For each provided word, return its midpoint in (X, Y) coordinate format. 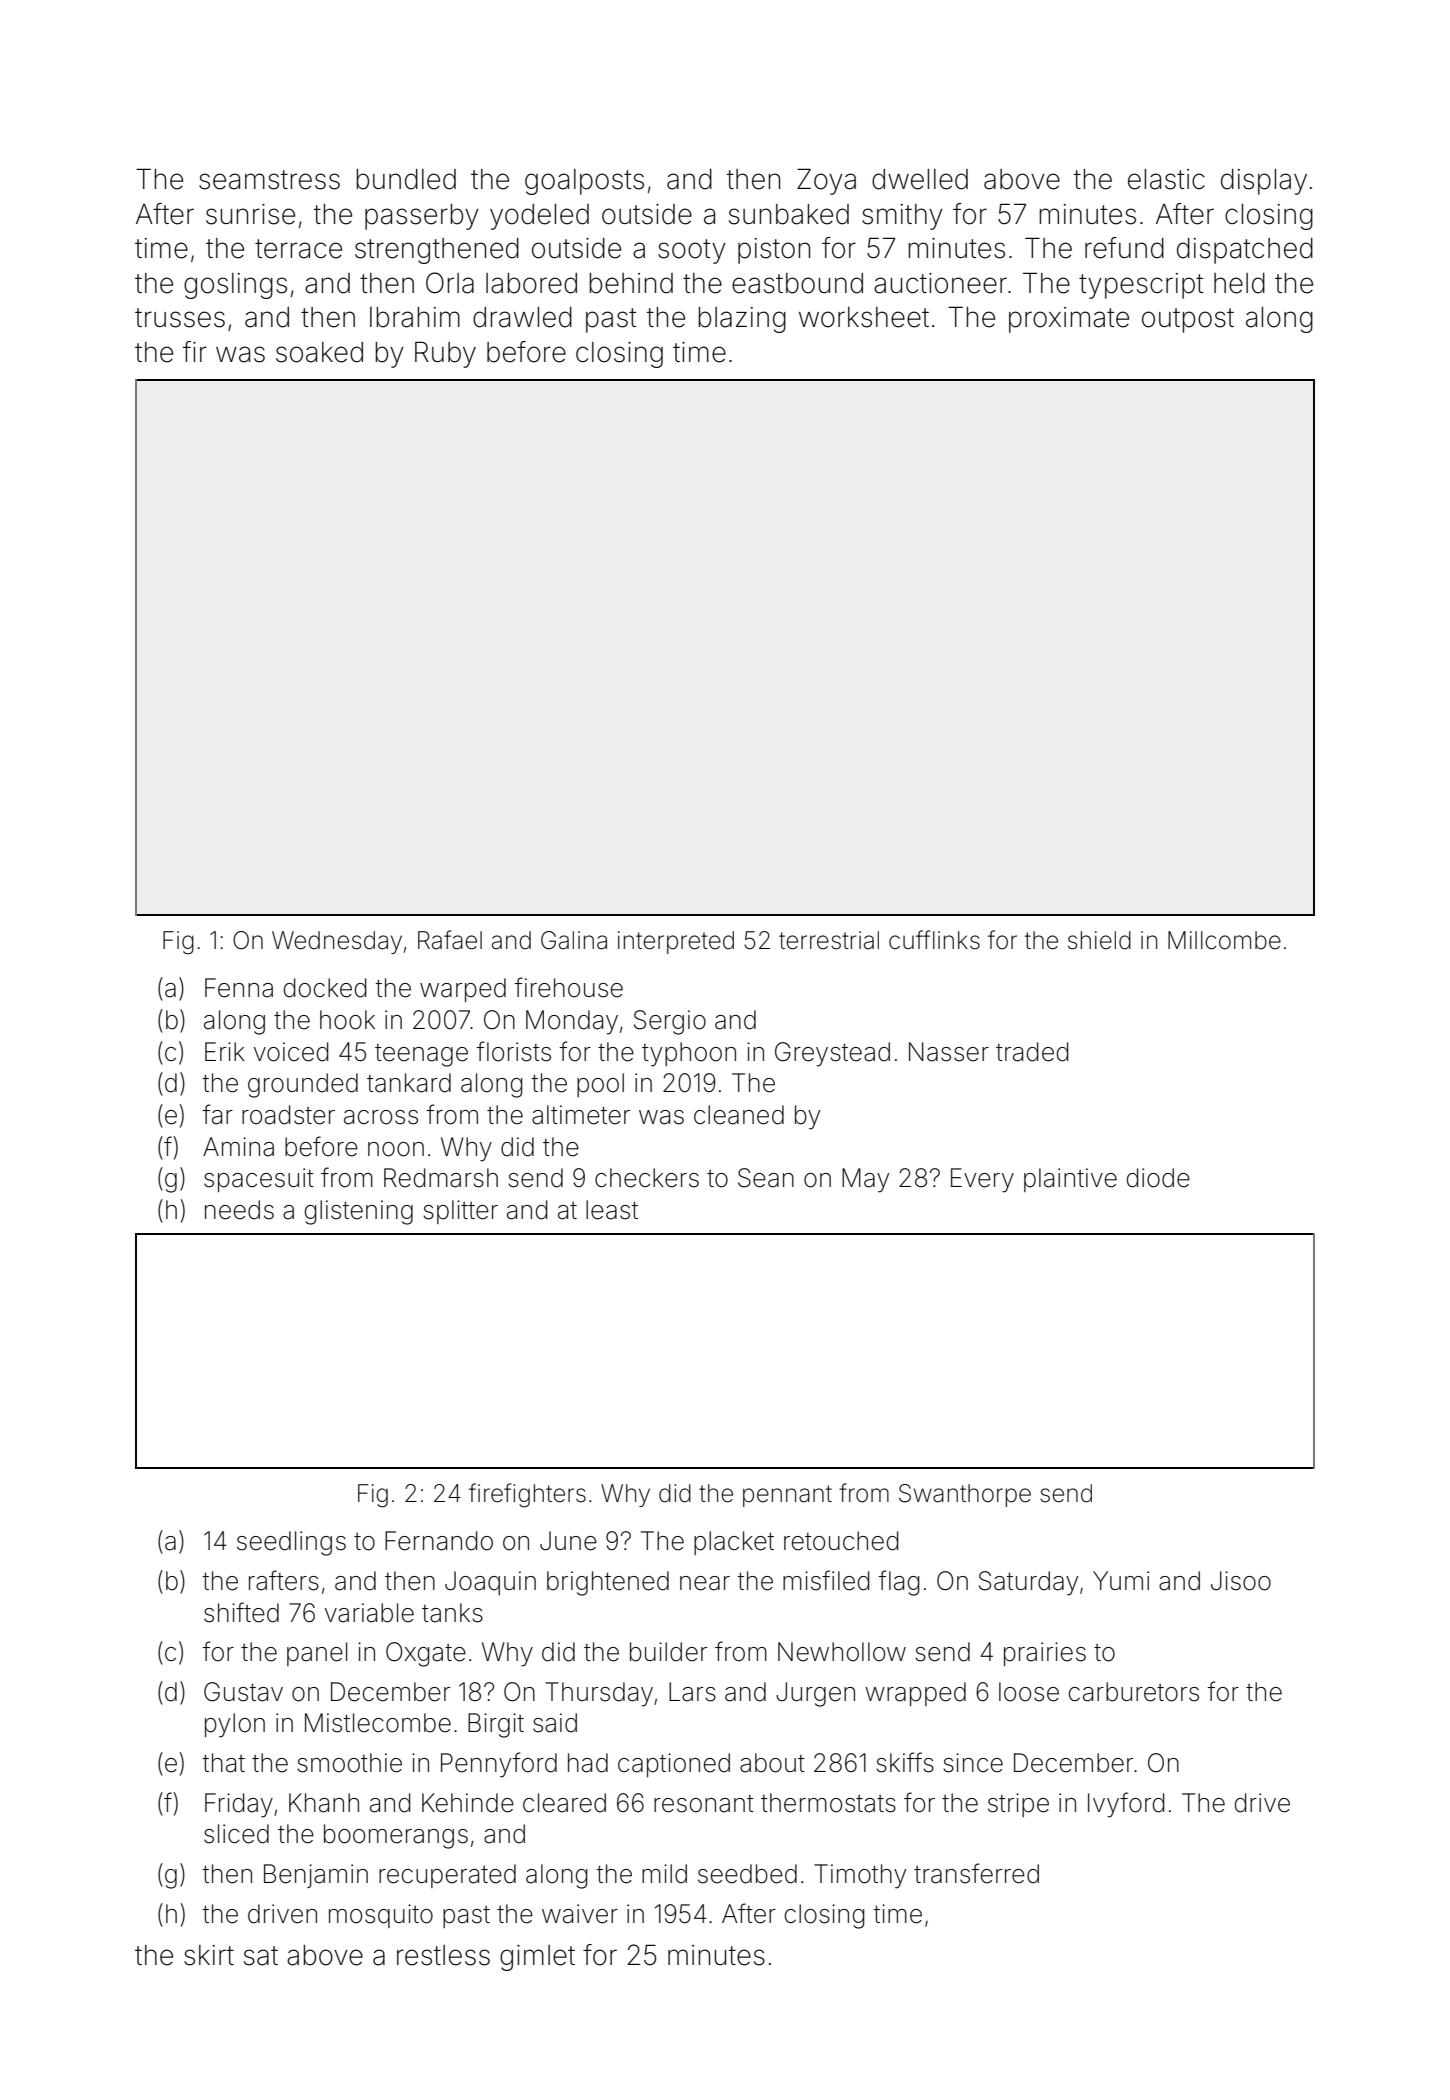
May (865, 1180)
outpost (1188, 320)
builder (668, 1652)
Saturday (1028, 1583)
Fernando (439, 1541)
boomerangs (396, 1836)
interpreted (676, 942)
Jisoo (1241, 1581)
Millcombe (1224, 940)
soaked (319, 352)
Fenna (239, 988)
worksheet (864, 317)
